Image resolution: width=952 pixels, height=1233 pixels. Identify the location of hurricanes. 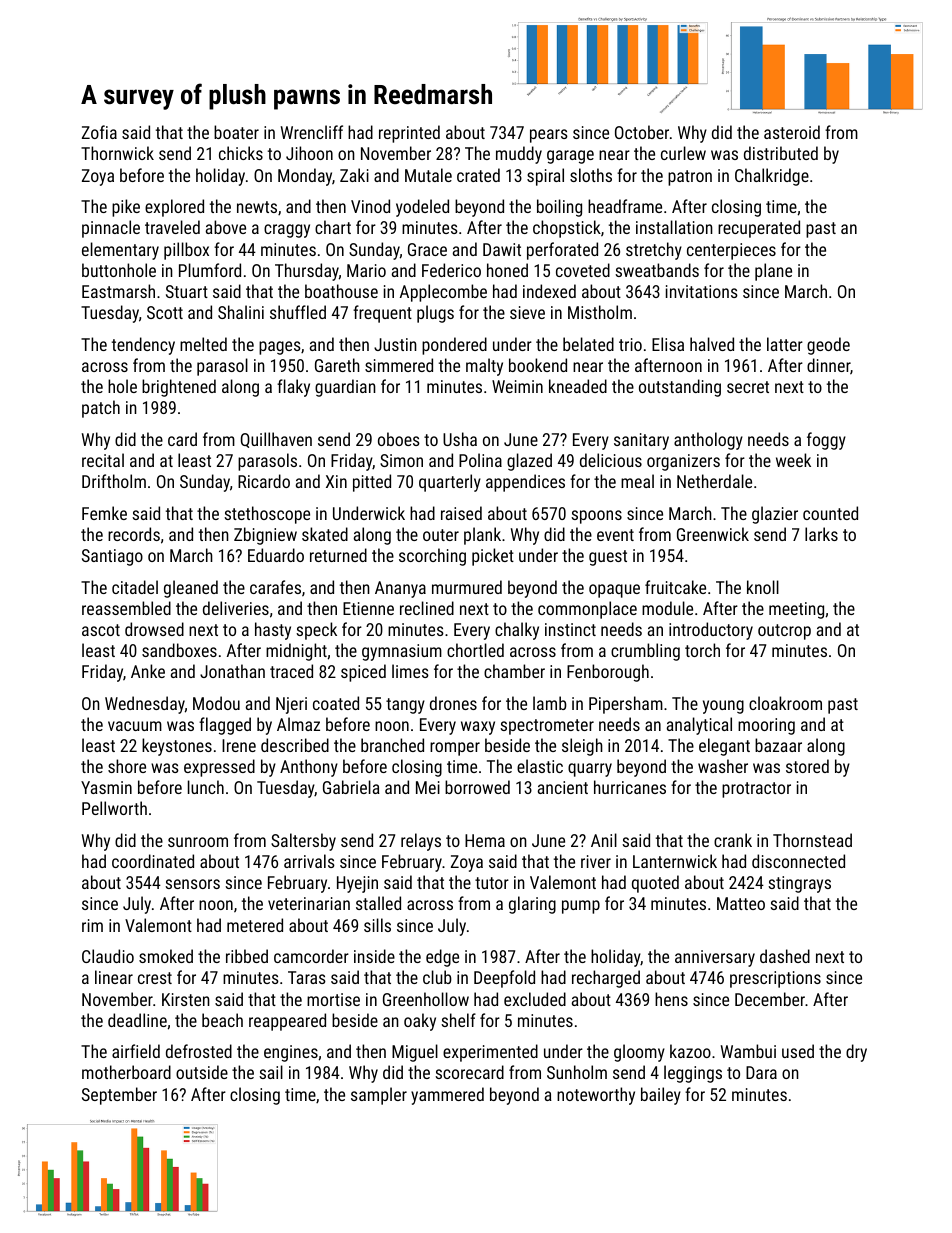
(630, 787).
